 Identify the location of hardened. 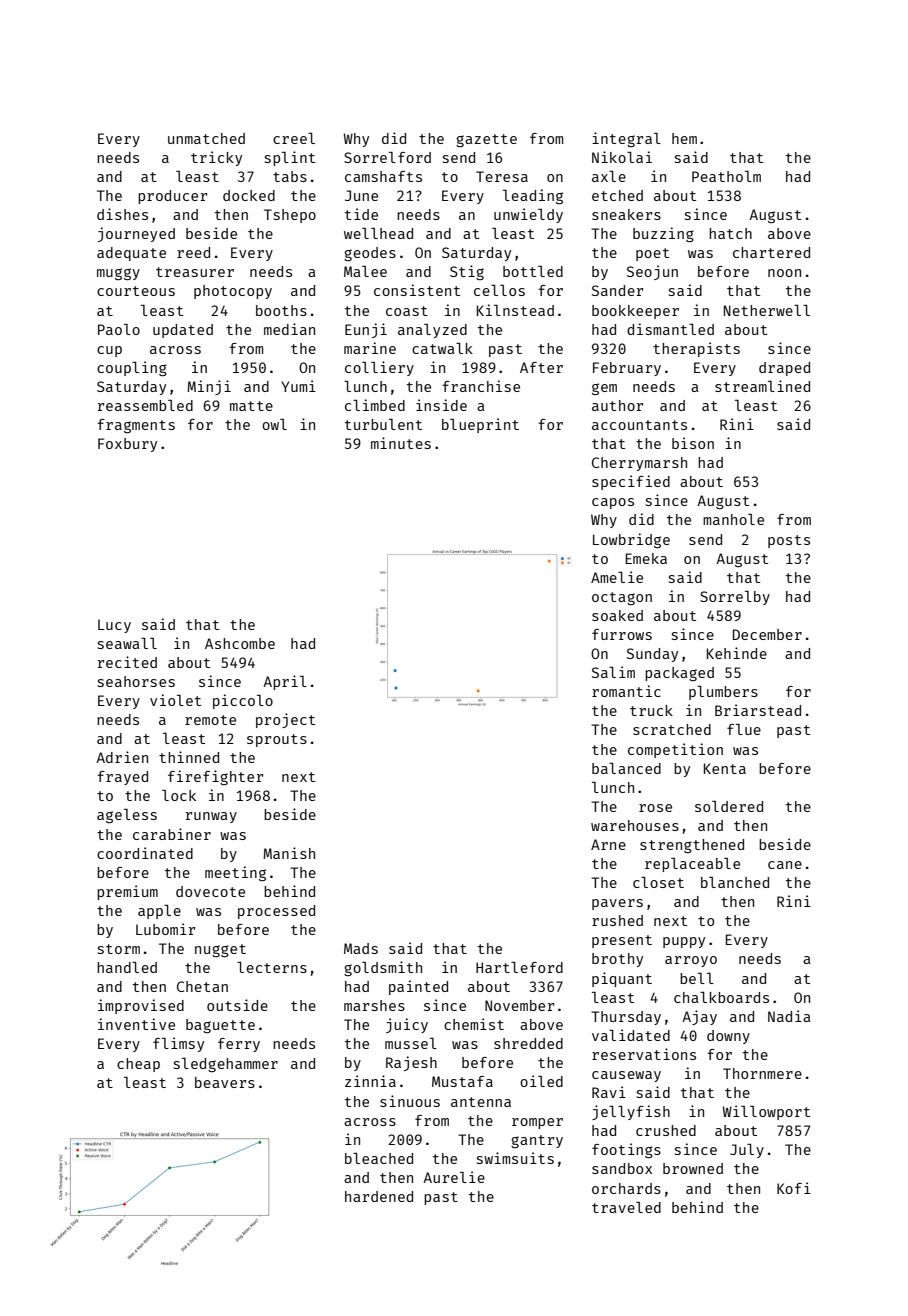
(379, 1196).
